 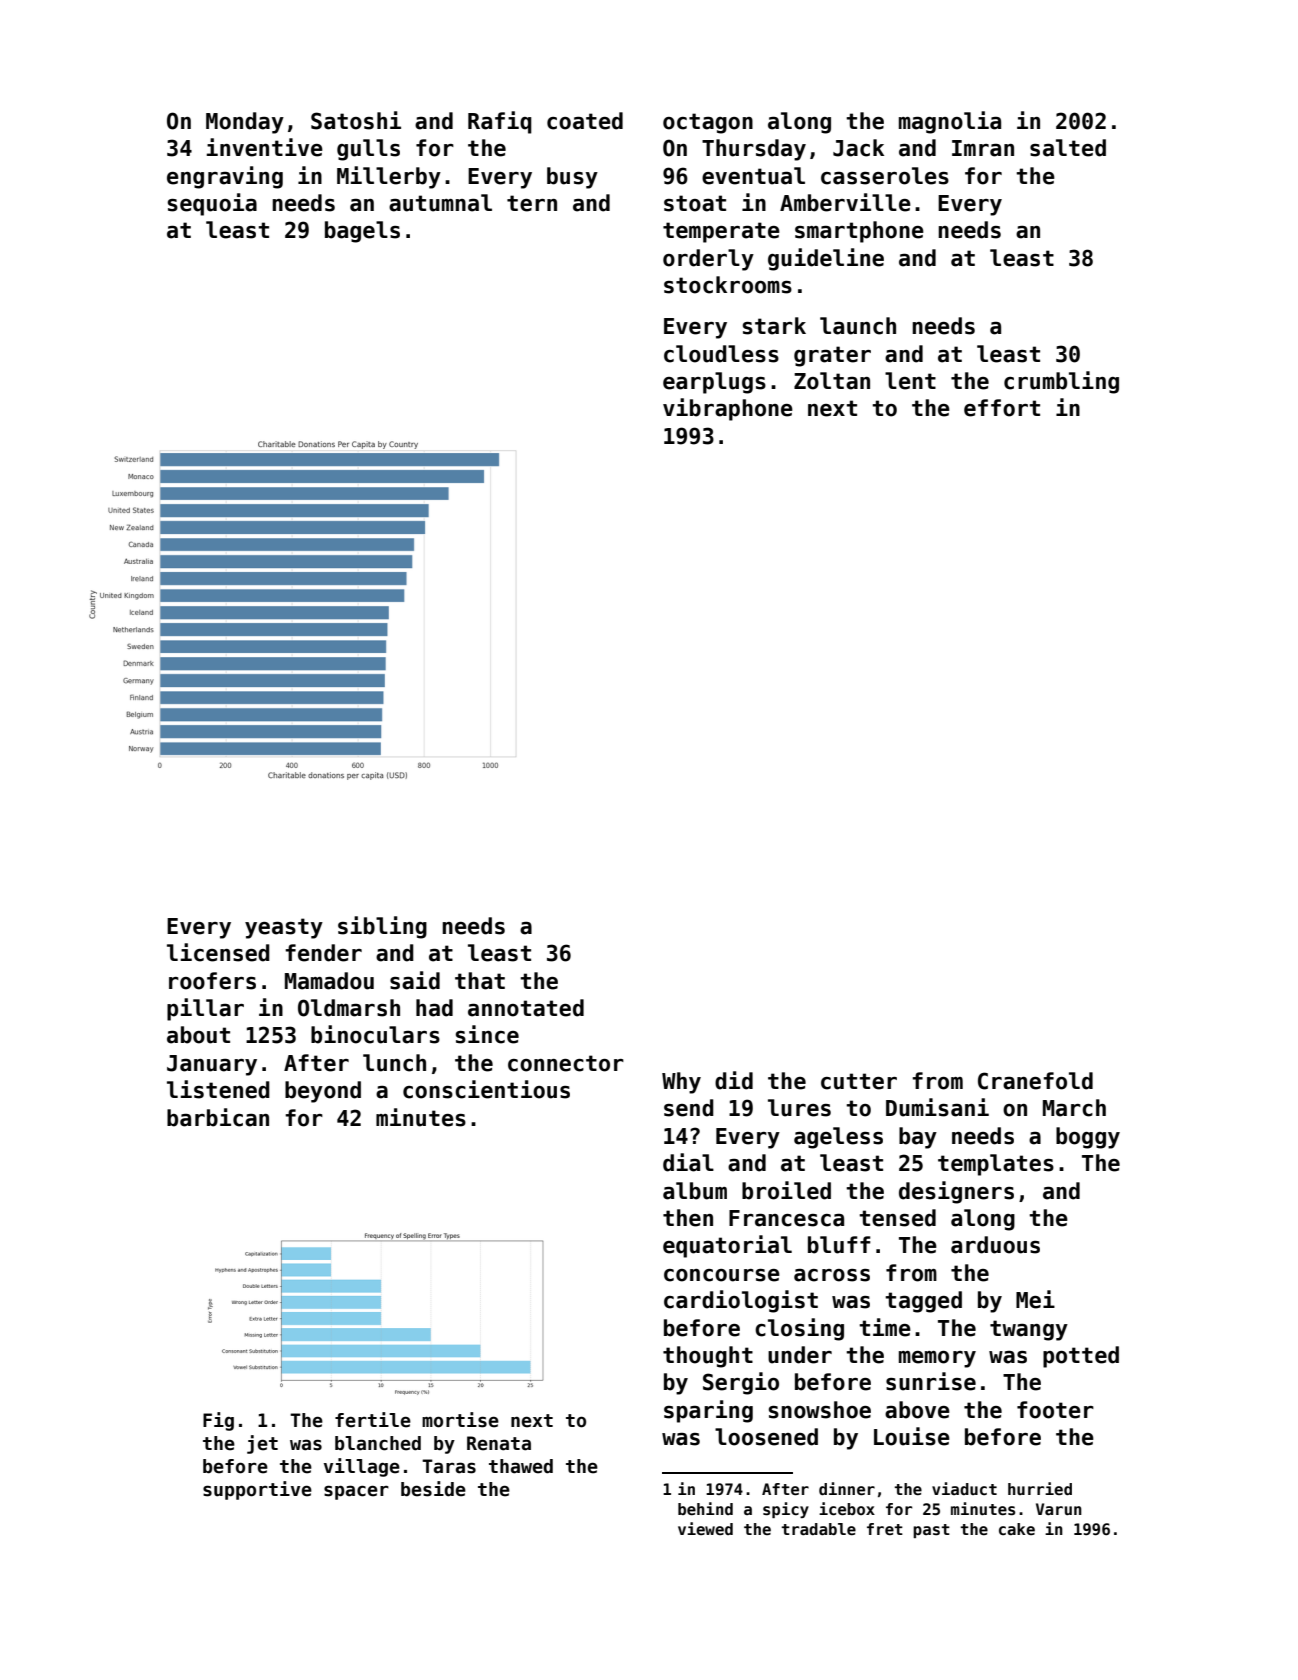 What do you see at coordinates (832, 381) in the document?
I see `Zoltan` at bounding box center [832, 381].
